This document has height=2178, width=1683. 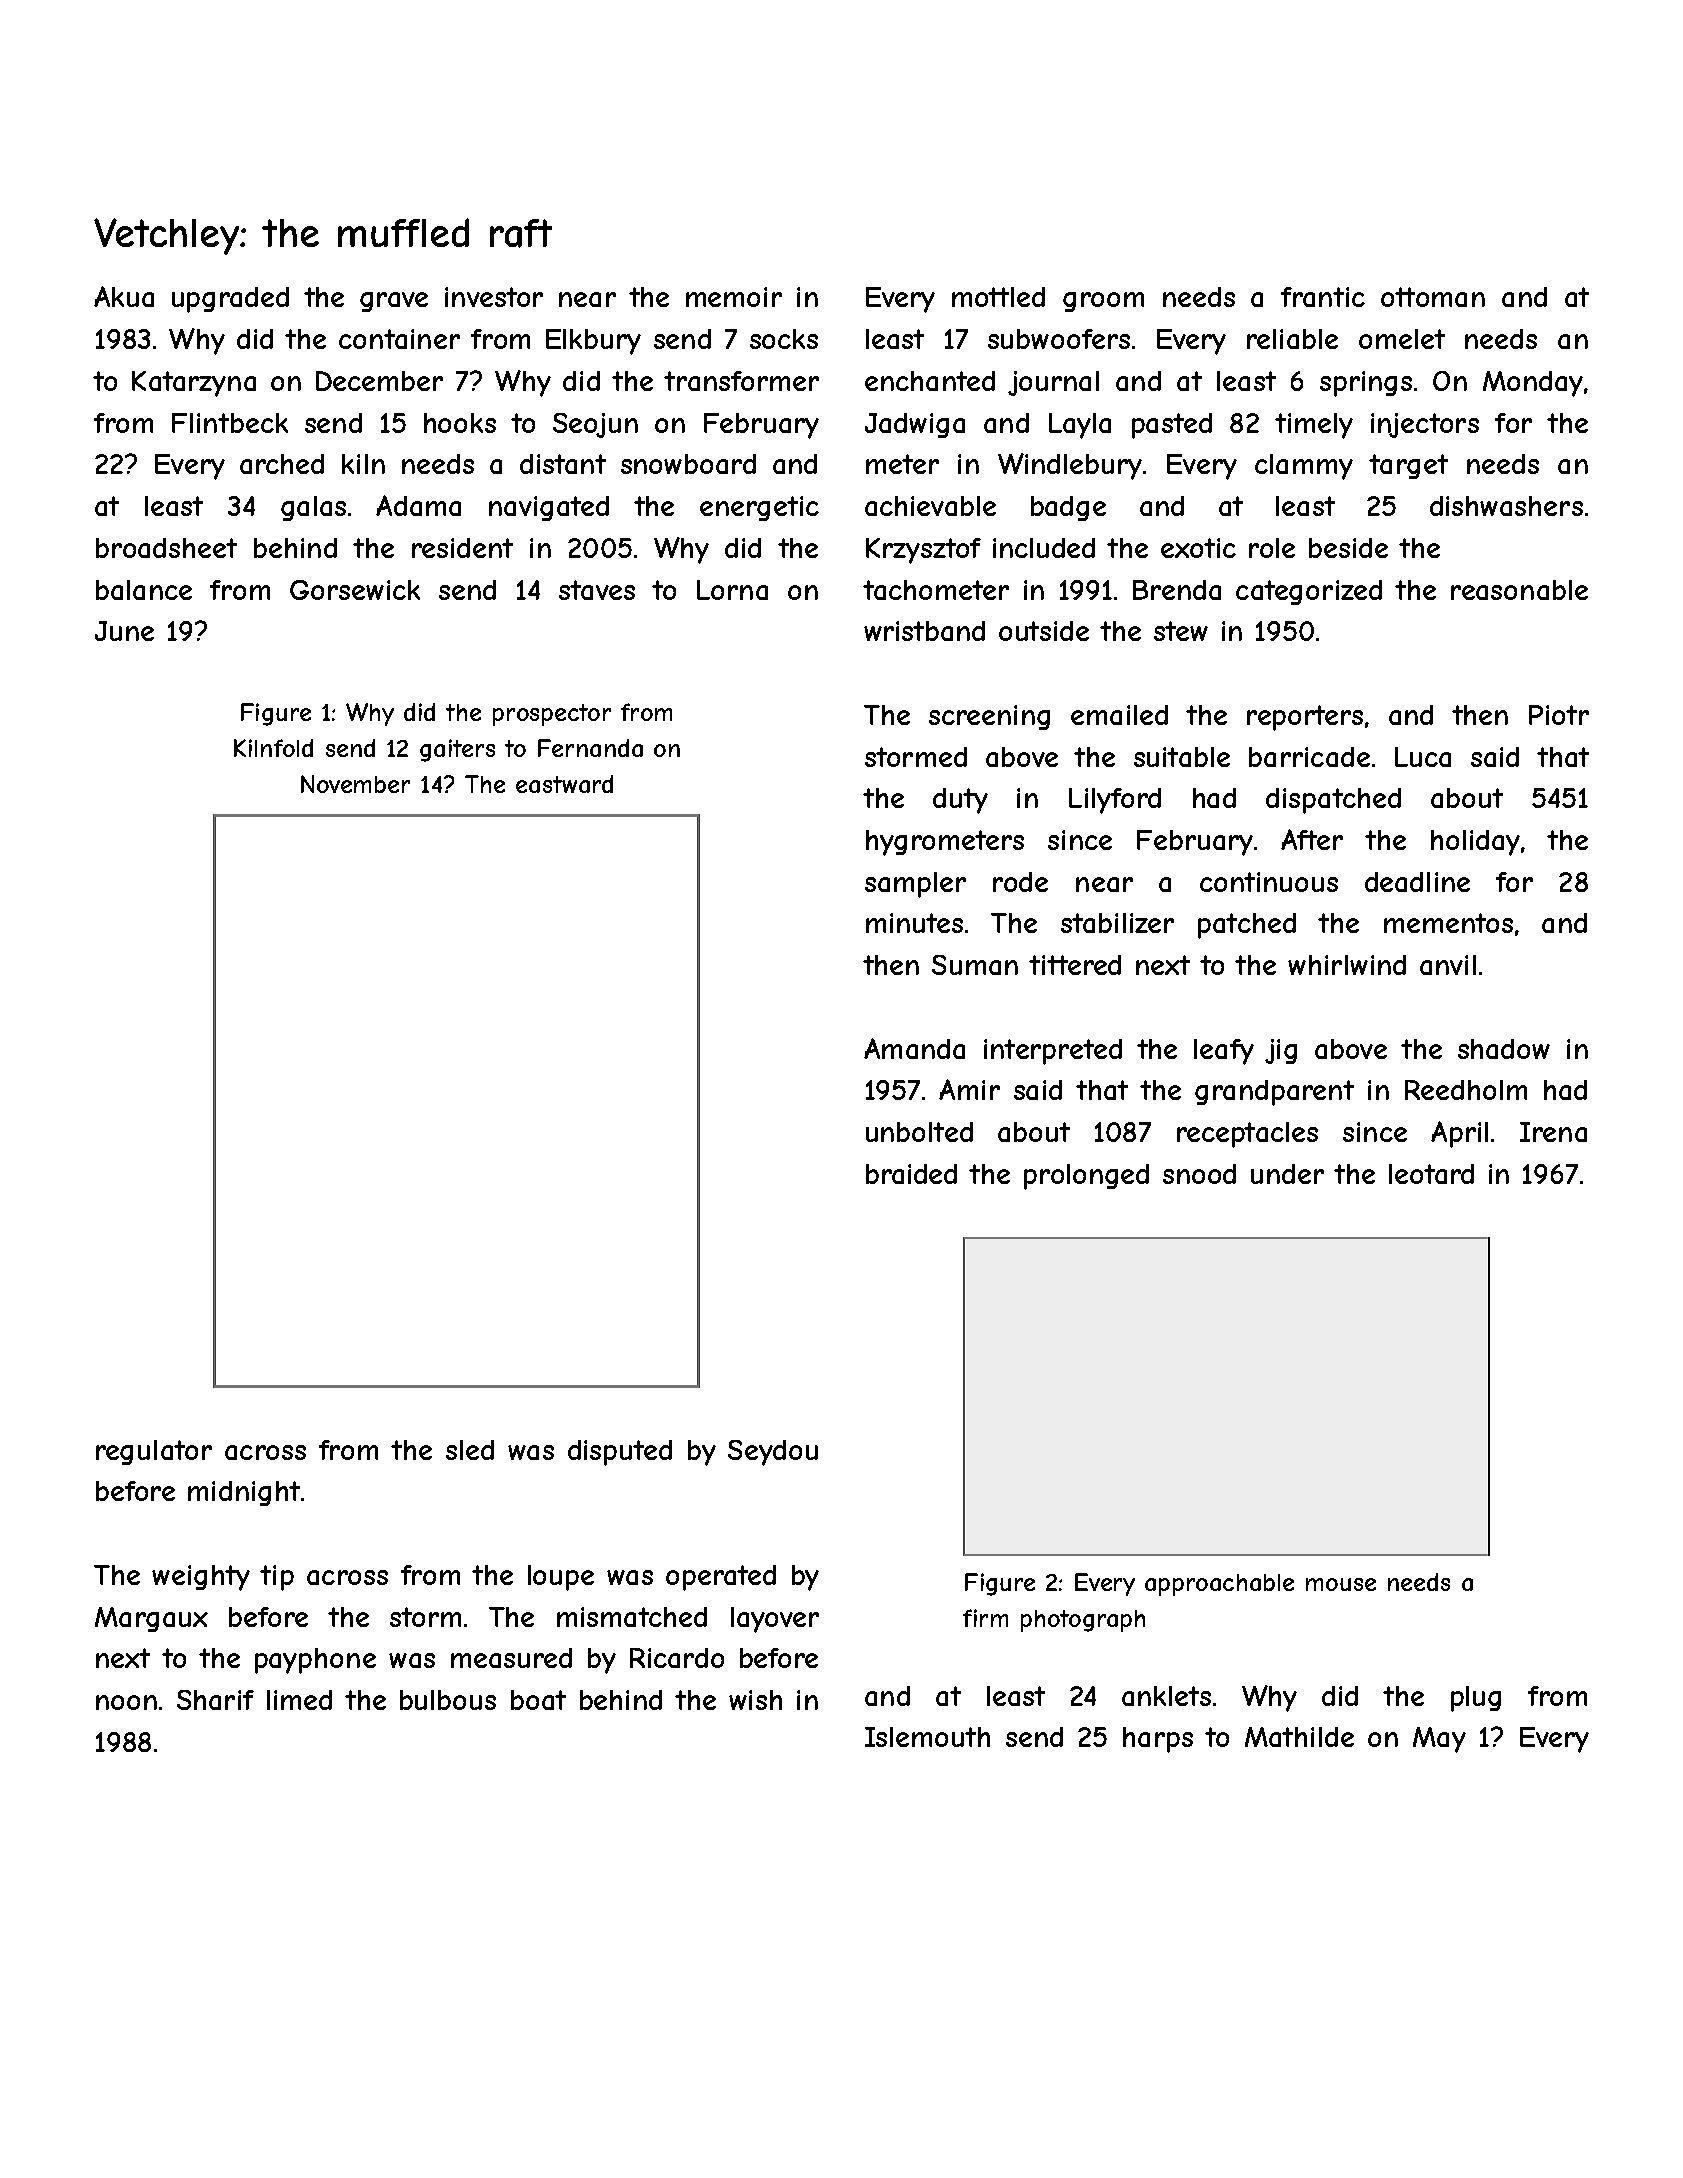 What do you see at coordinates (1459, 1134) in the document?
I see `April` at bounding box center [1459, 1134].
